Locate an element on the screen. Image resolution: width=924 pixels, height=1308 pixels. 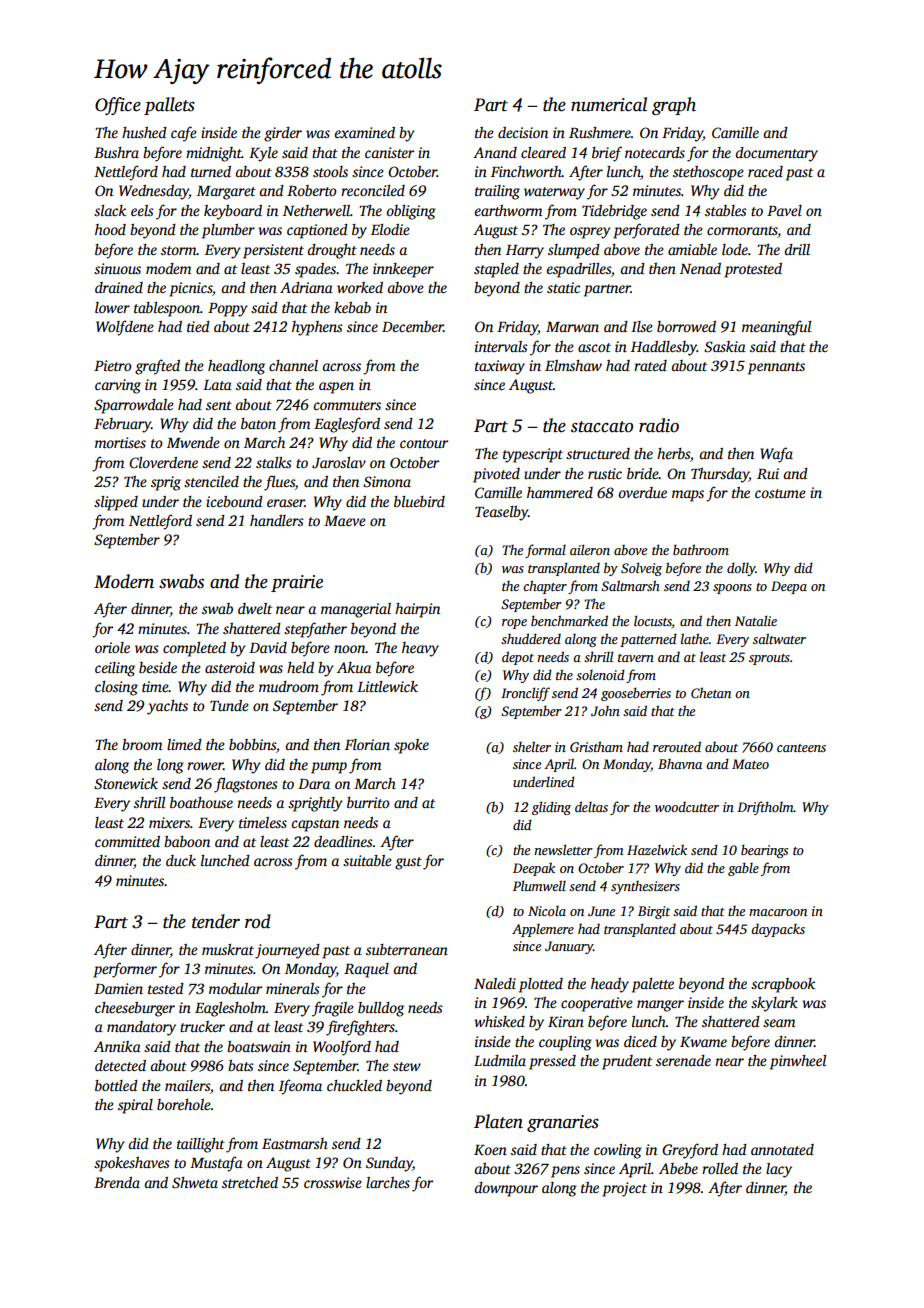
Pietro is located at coordinates (113, 365).
